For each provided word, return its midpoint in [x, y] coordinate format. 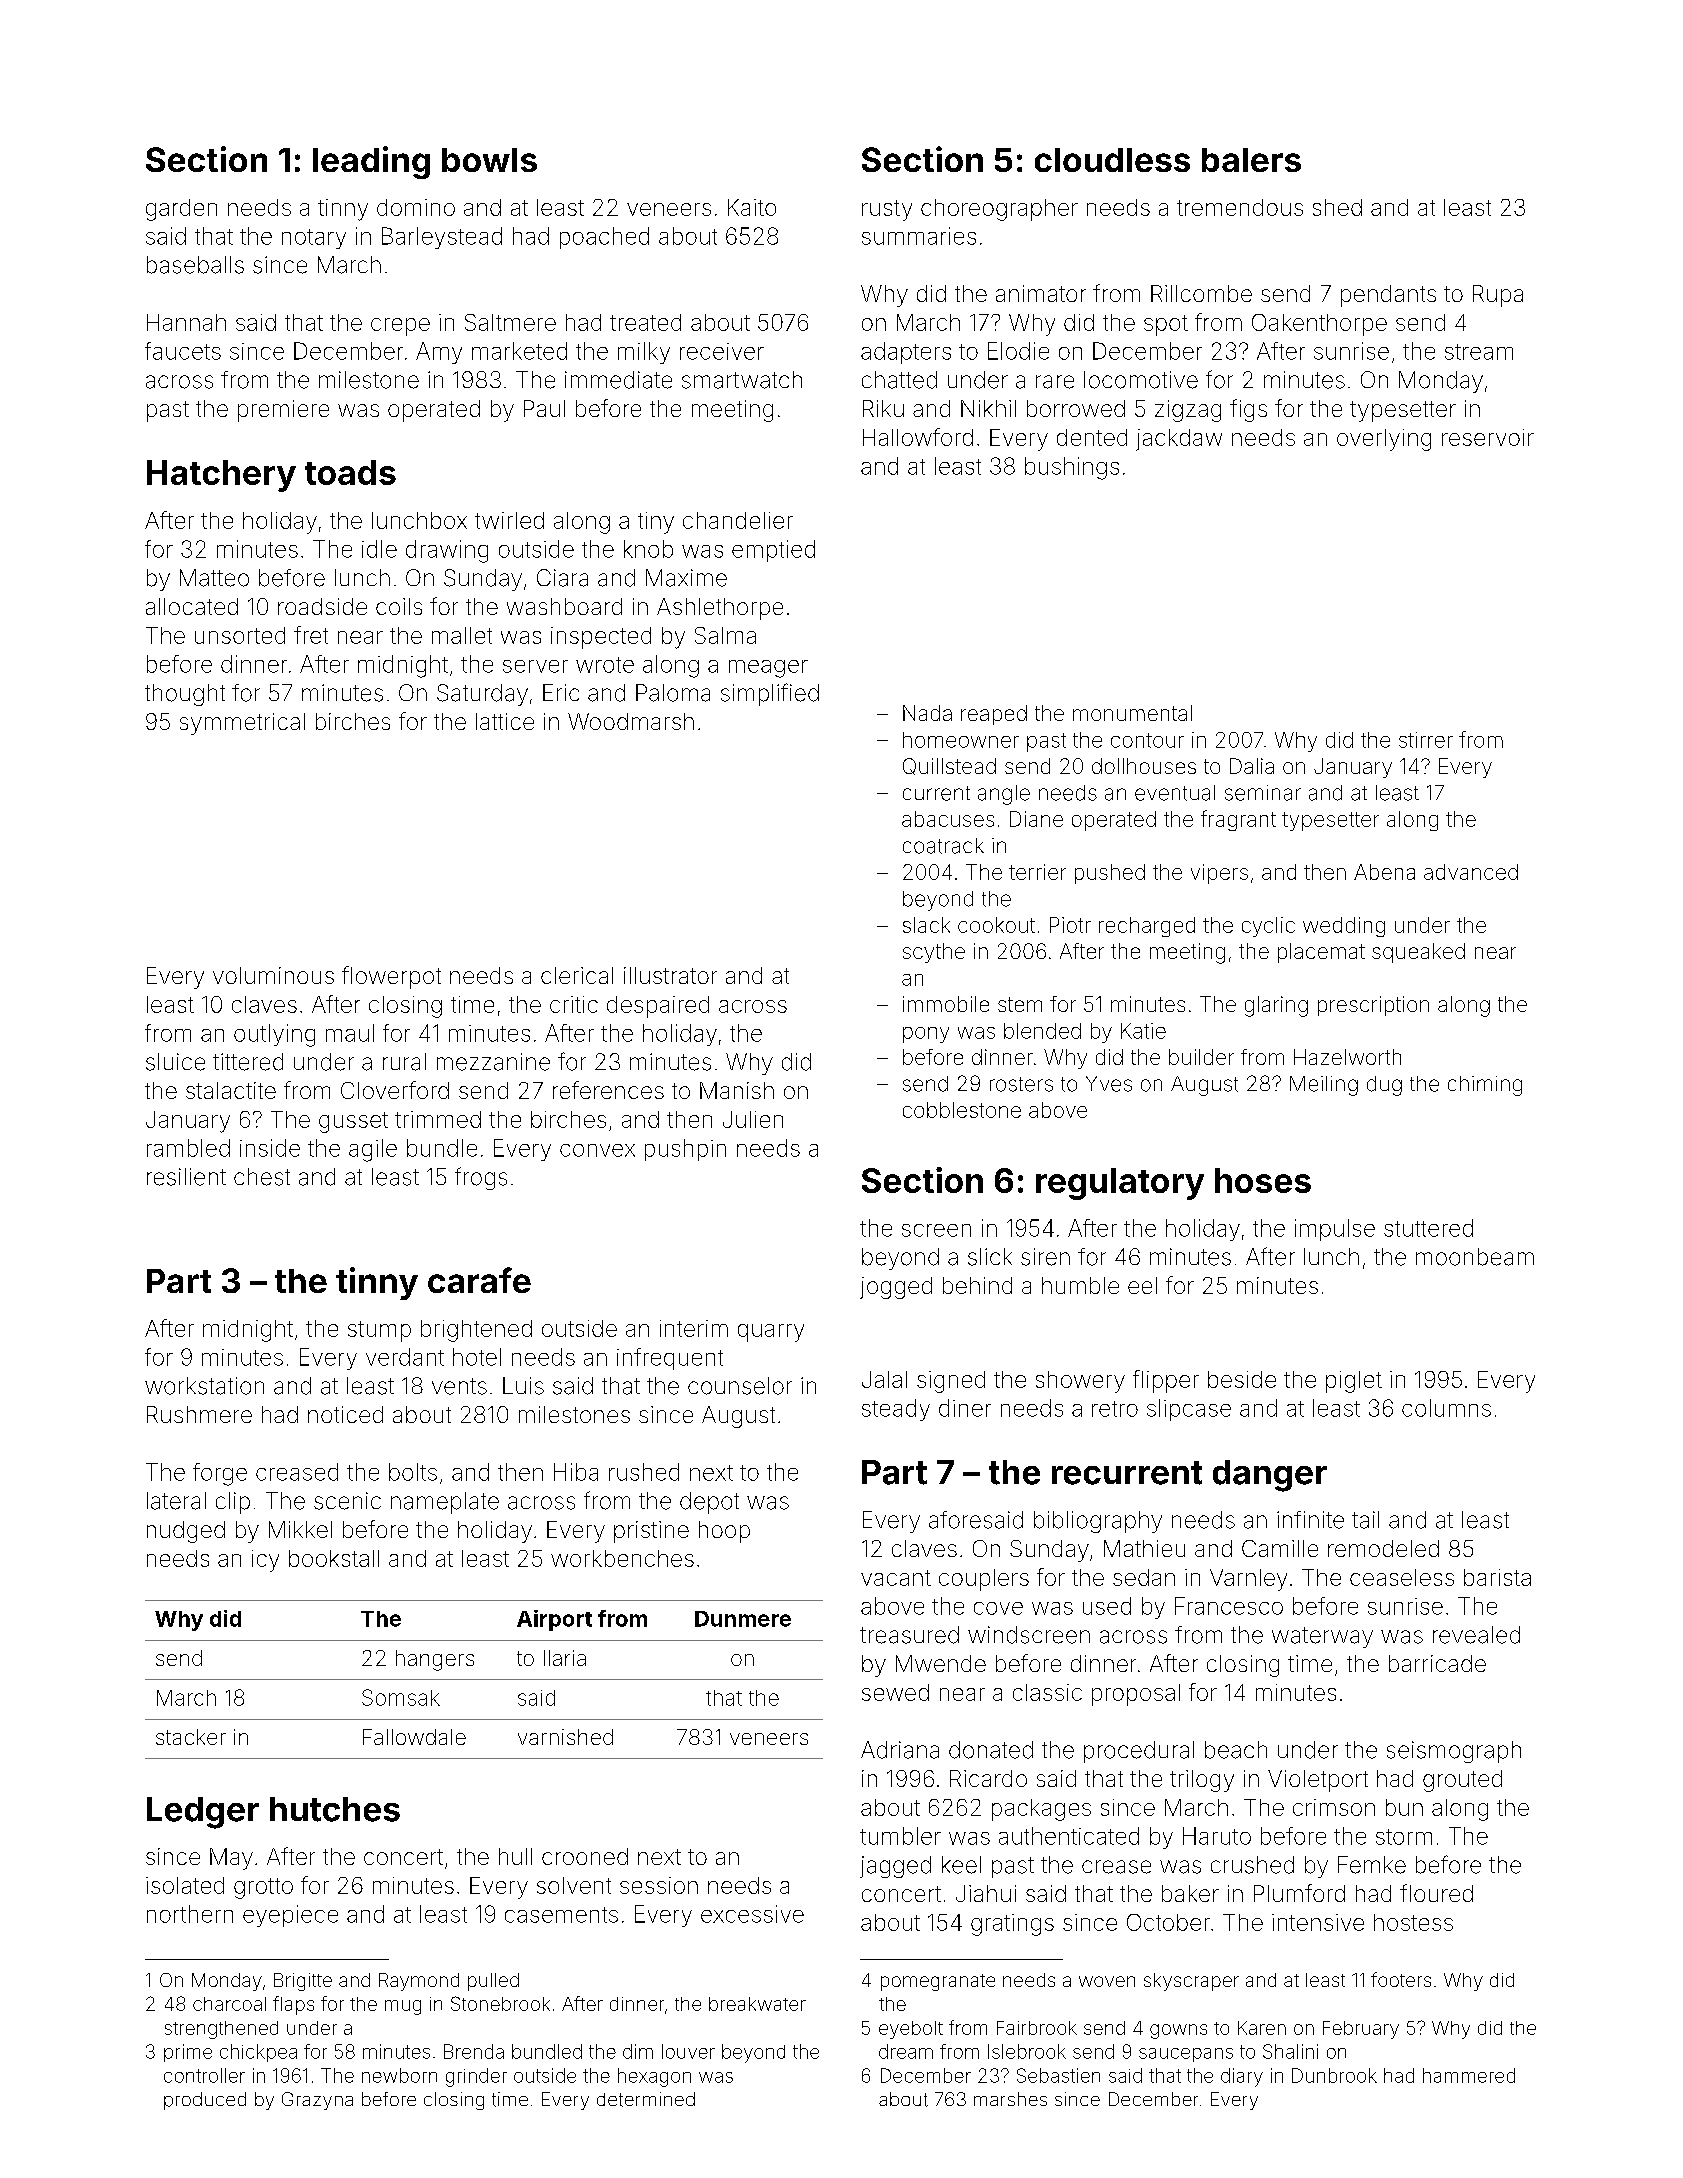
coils [399, 606]
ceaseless [1402, 1577]
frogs [481, 1178]
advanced [1471, 872]
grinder [476, 2077]
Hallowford [918, 437]
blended [1042, 1031]
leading [371, 162]
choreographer [999, 210]
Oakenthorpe [1319, 325]
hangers [435, 1660]
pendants [1388, 296]
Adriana [900, 1750]
